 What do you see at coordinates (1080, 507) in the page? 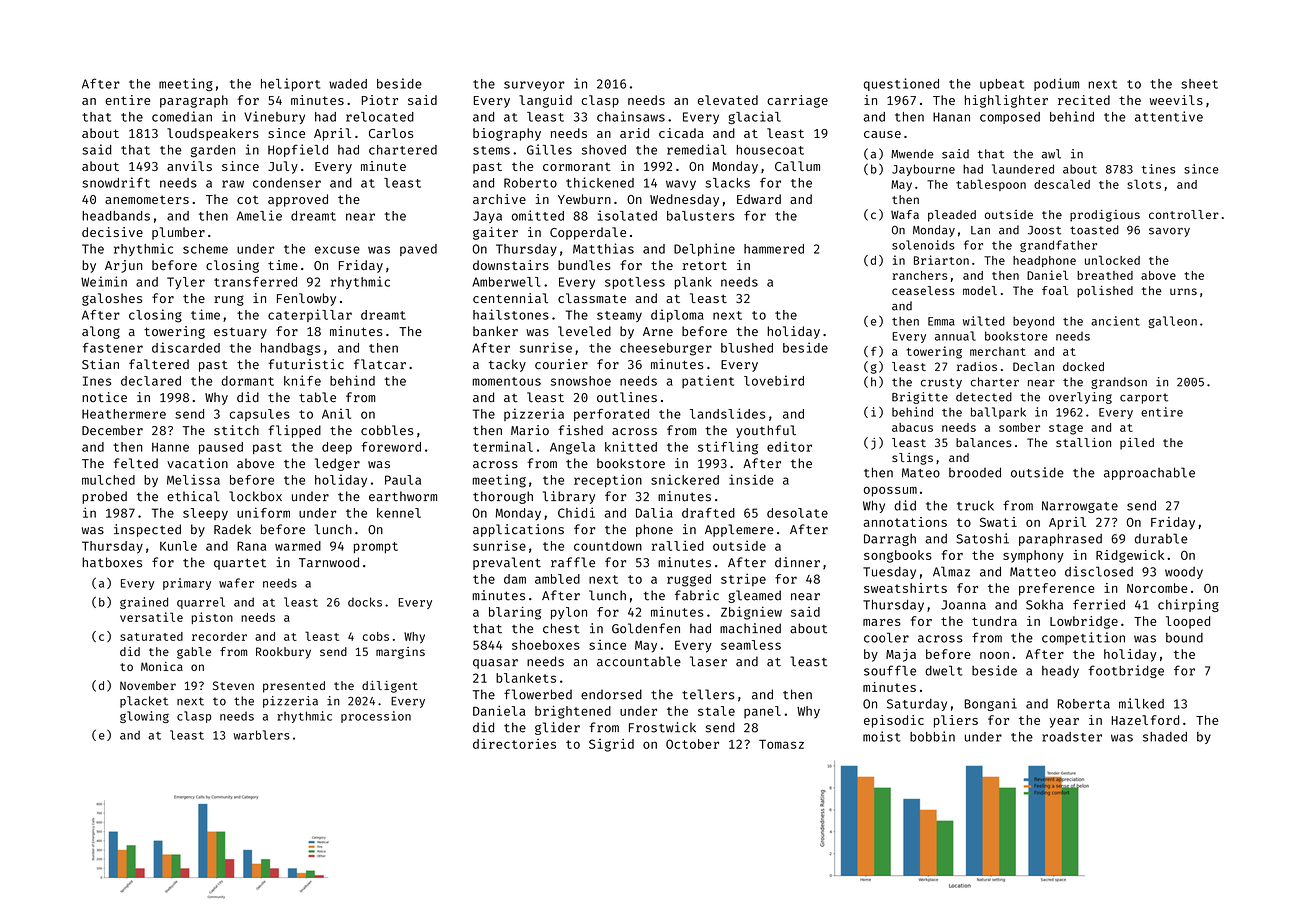
I see `Narrowgate` at bounding box center [1080, 507].
